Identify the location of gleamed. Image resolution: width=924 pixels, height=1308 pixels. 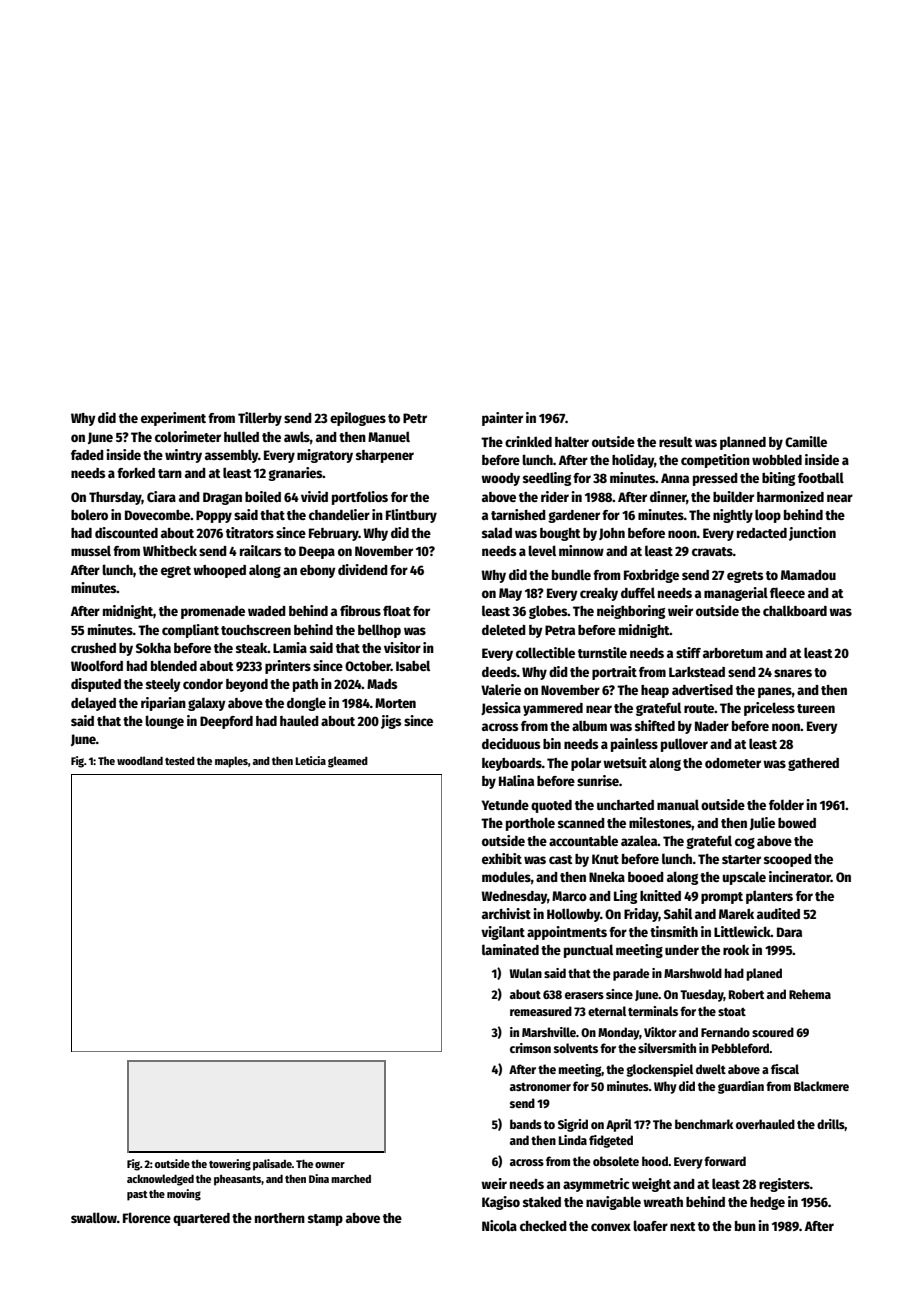
(348, 762).
